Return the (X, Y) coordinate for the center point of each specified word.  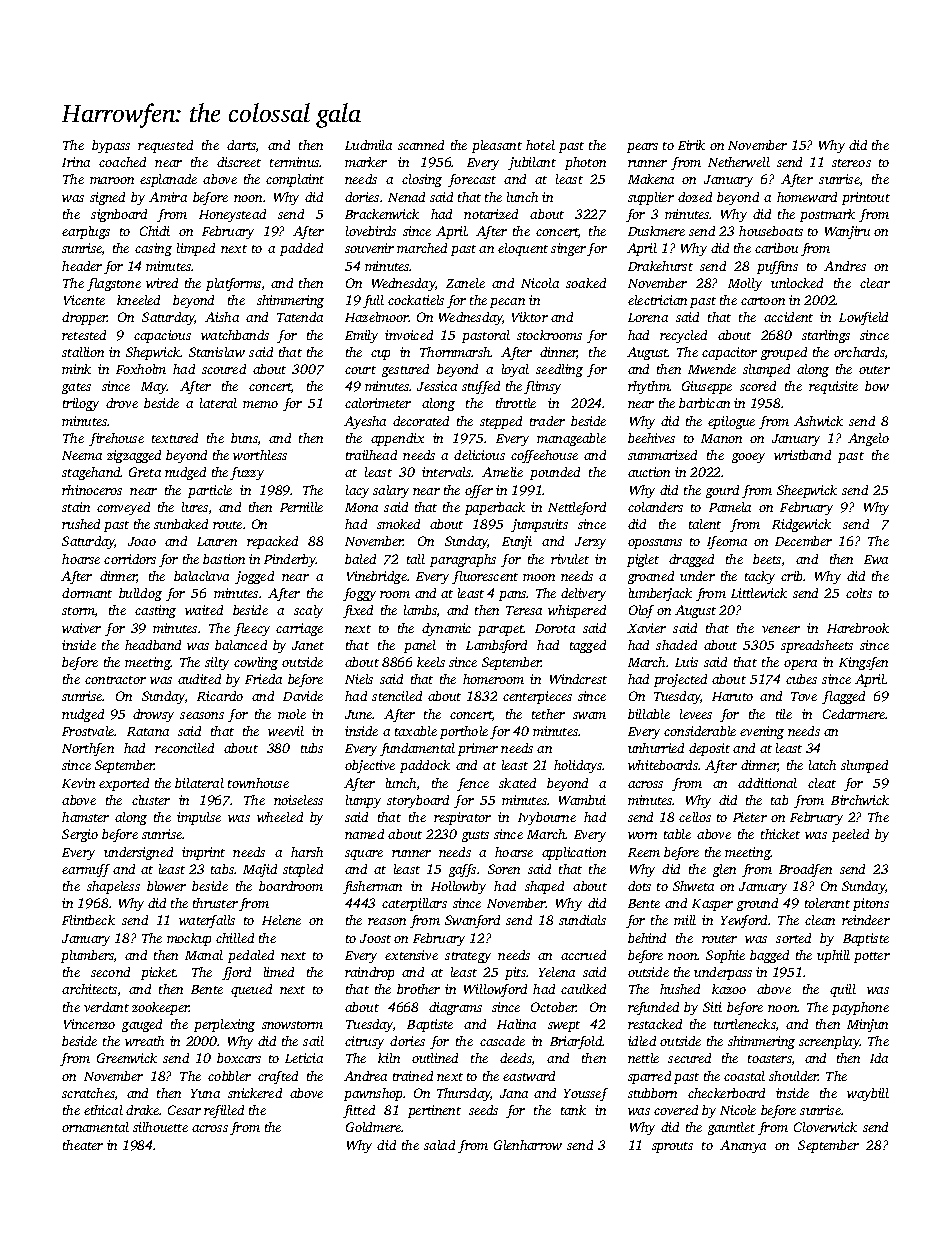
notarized (491, 214)
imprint (203, 853)
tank (573, 1110)
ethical (103, 1110)
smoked (398, 524)
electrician (657, 300)
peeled (850, 835)
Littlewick (759, 593)
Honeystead (232, 215)
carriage (299, 629)
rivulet (570, 559)
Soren (504, 869)
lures (195, 507)
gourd (722, 491)
